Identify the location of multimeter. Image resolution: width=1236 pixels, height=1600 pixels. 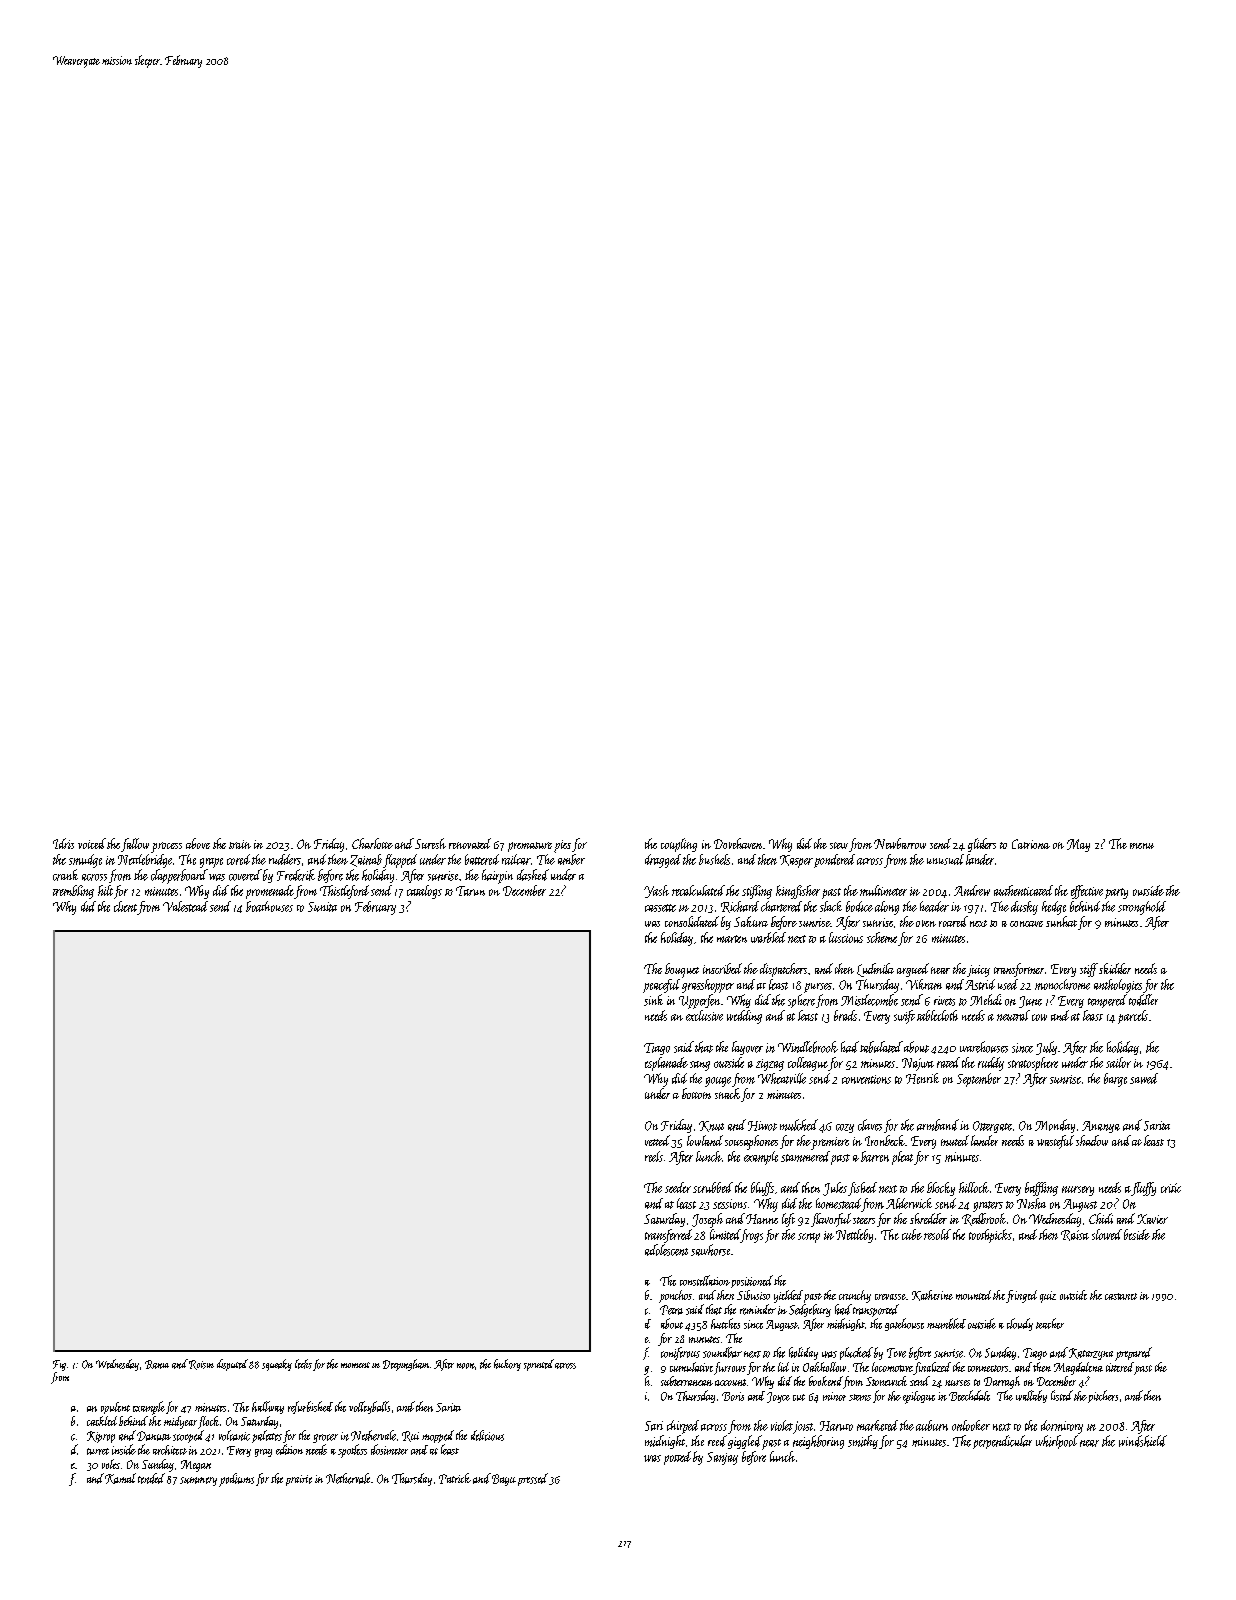
(883, 890).
